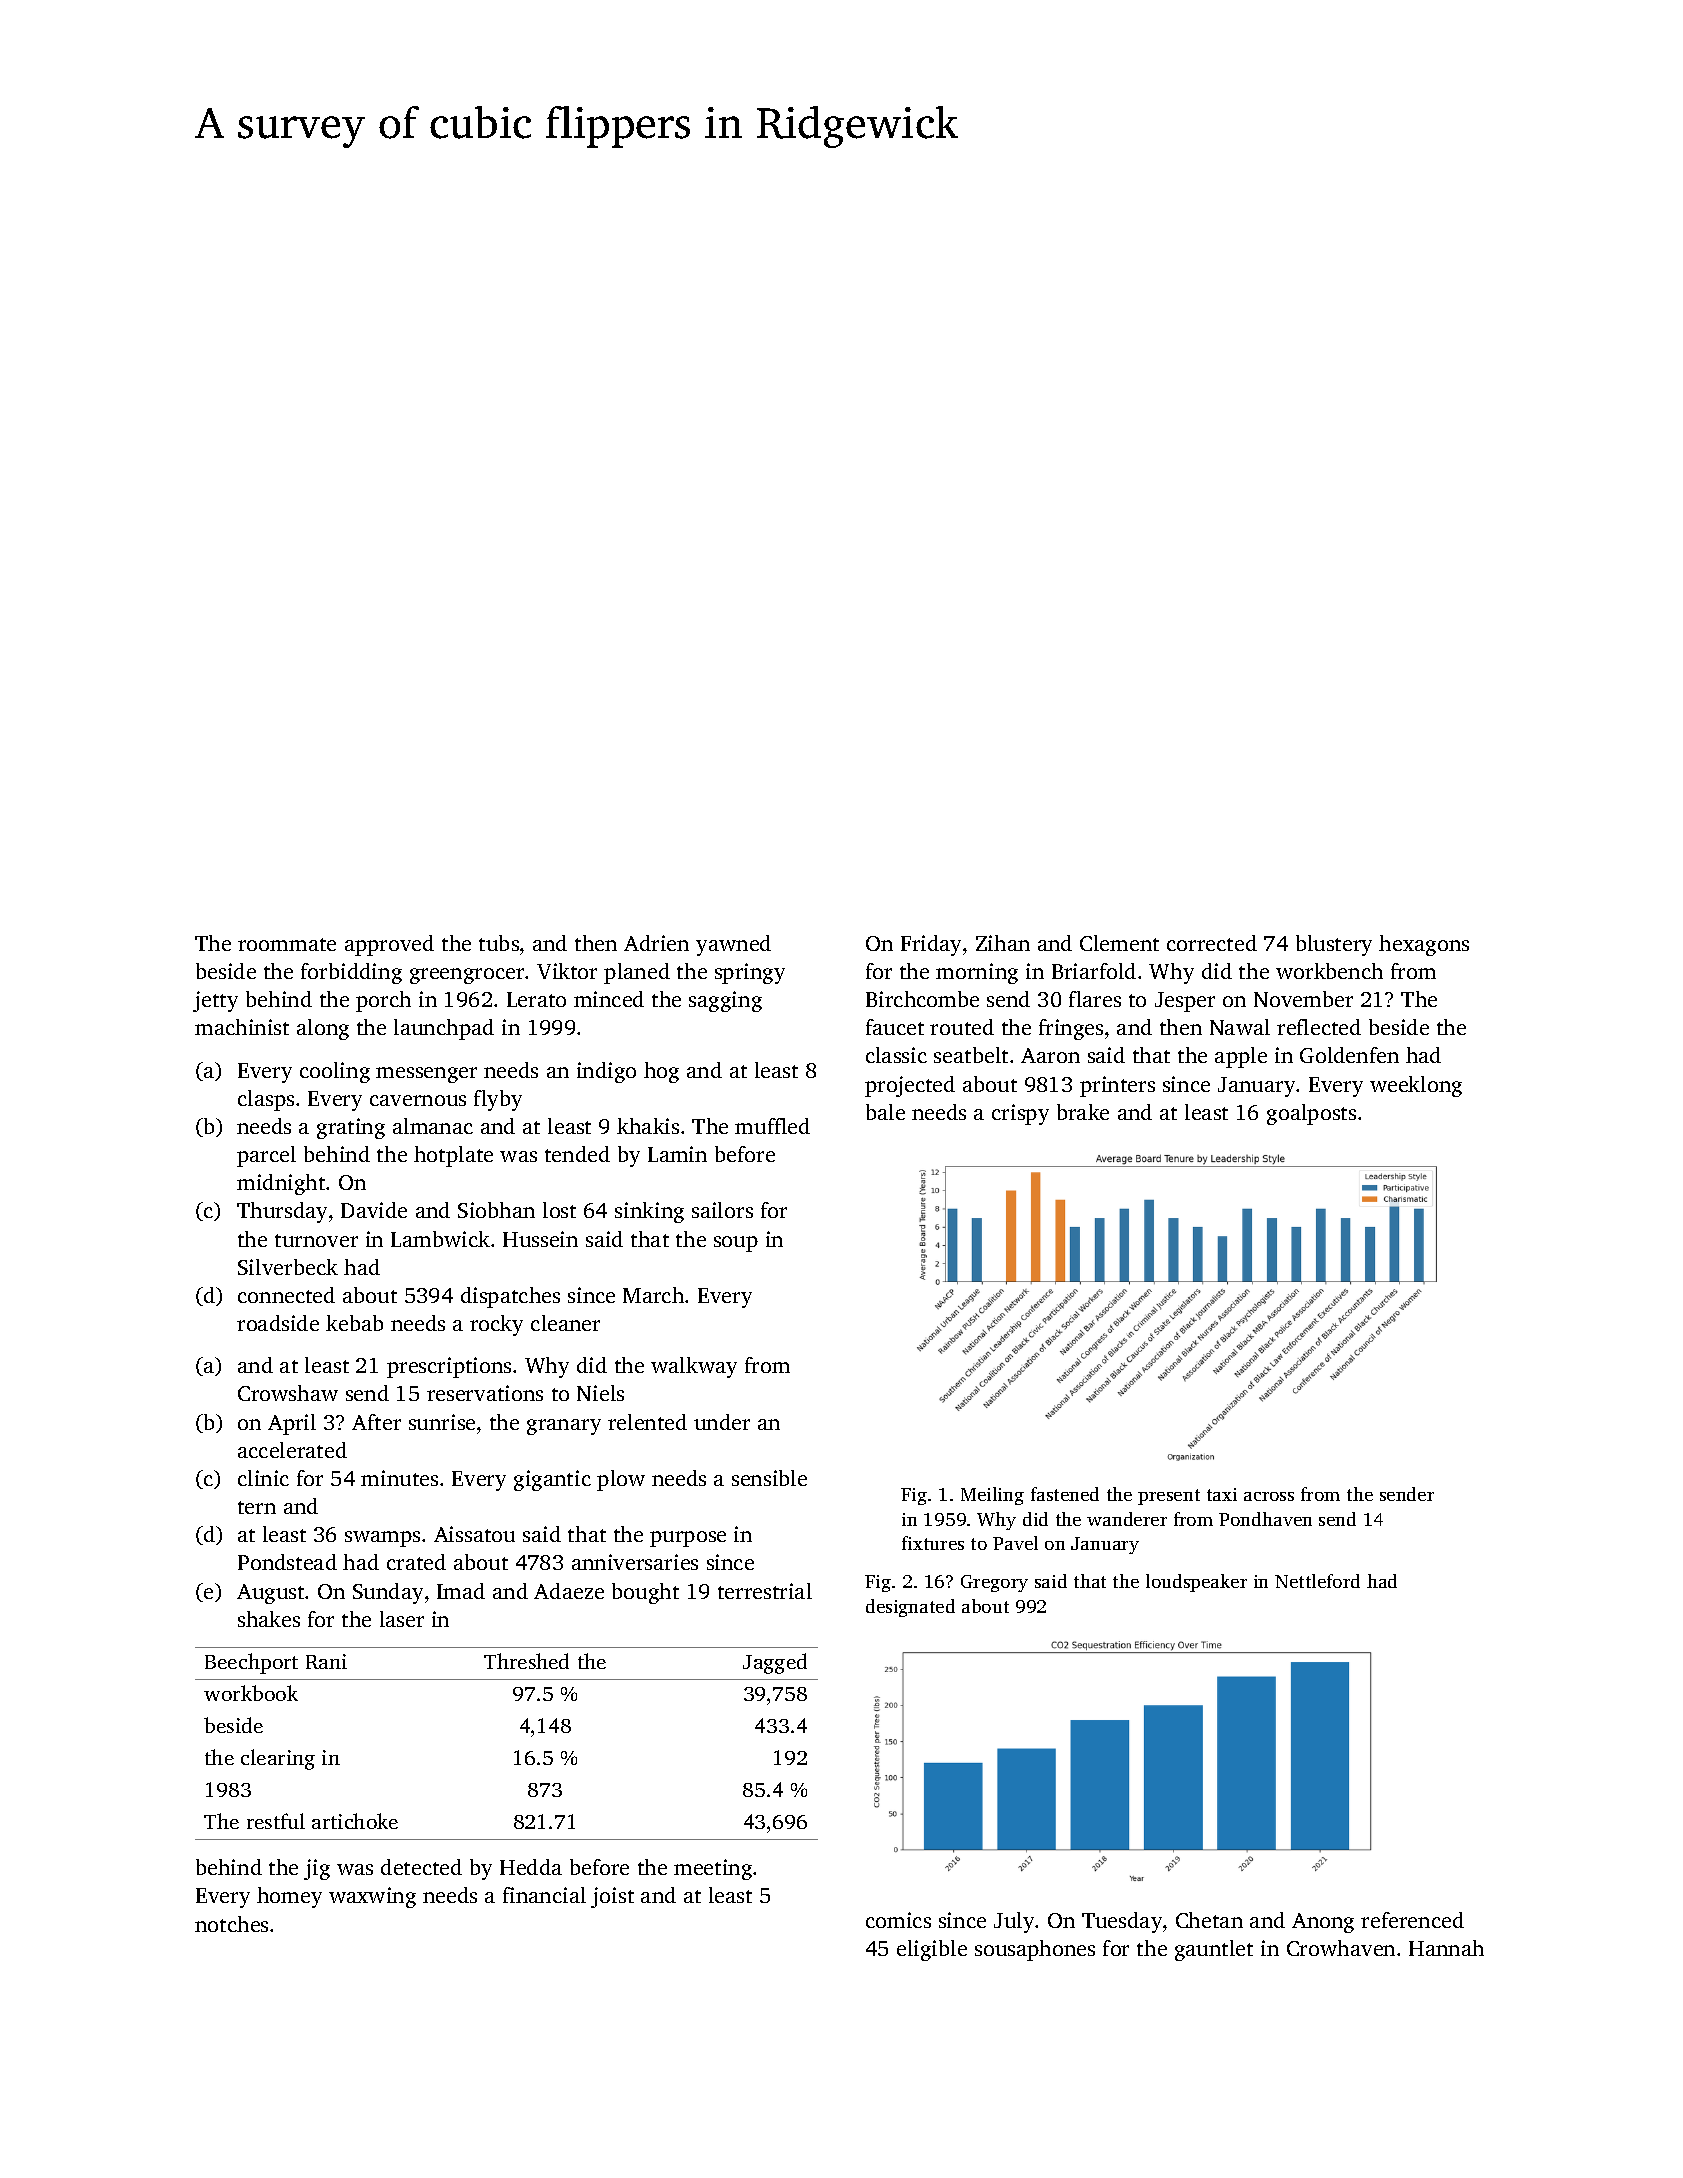 The height and width of the screenshot is (2178, 1683). I want to click on seatbelt, so click(971, 1055).
